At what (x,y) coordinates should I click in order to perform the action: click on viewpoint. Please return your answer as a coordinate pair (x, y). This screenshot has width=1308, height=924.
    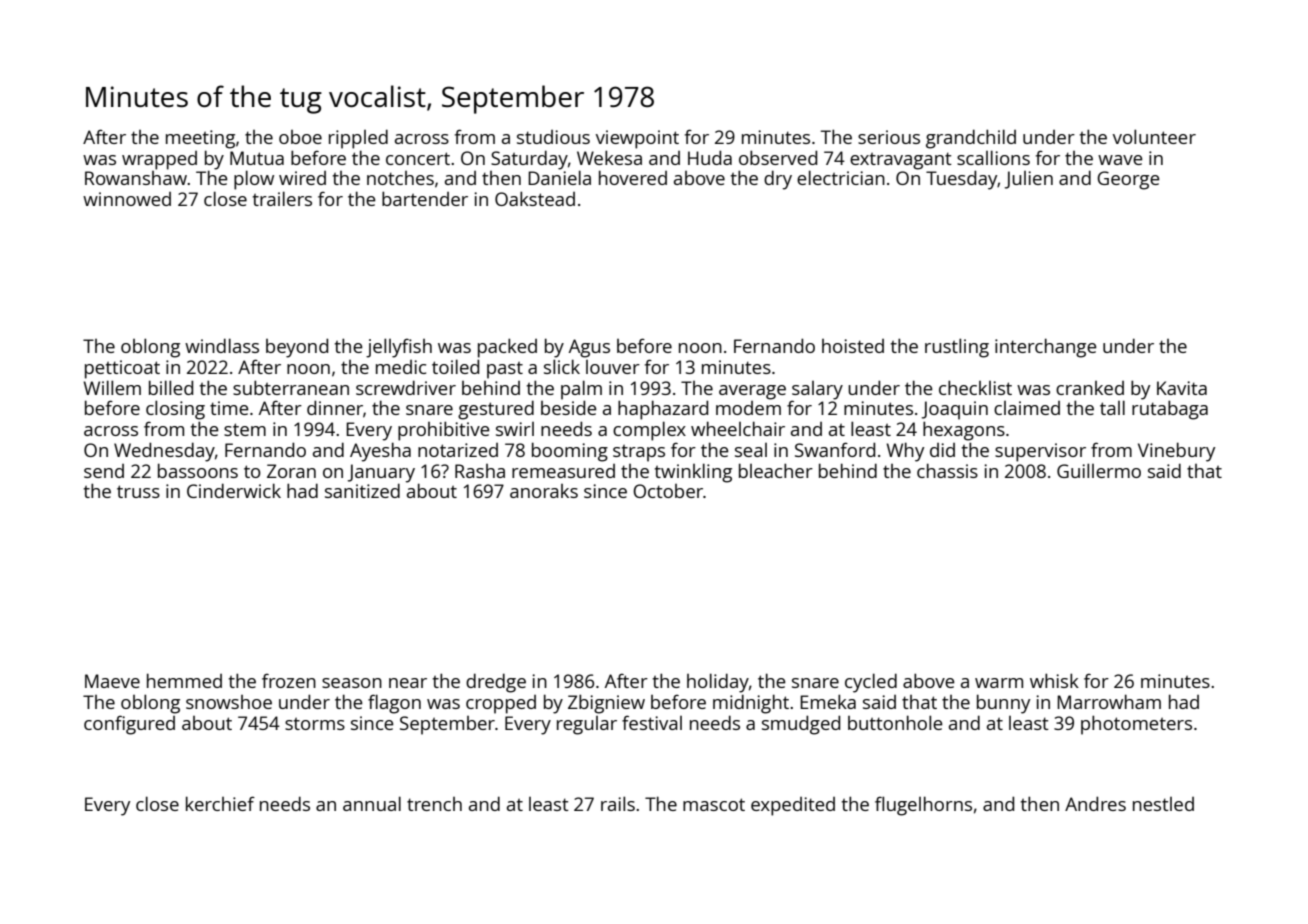
    Looking at the image, I should click on (637, 139).
